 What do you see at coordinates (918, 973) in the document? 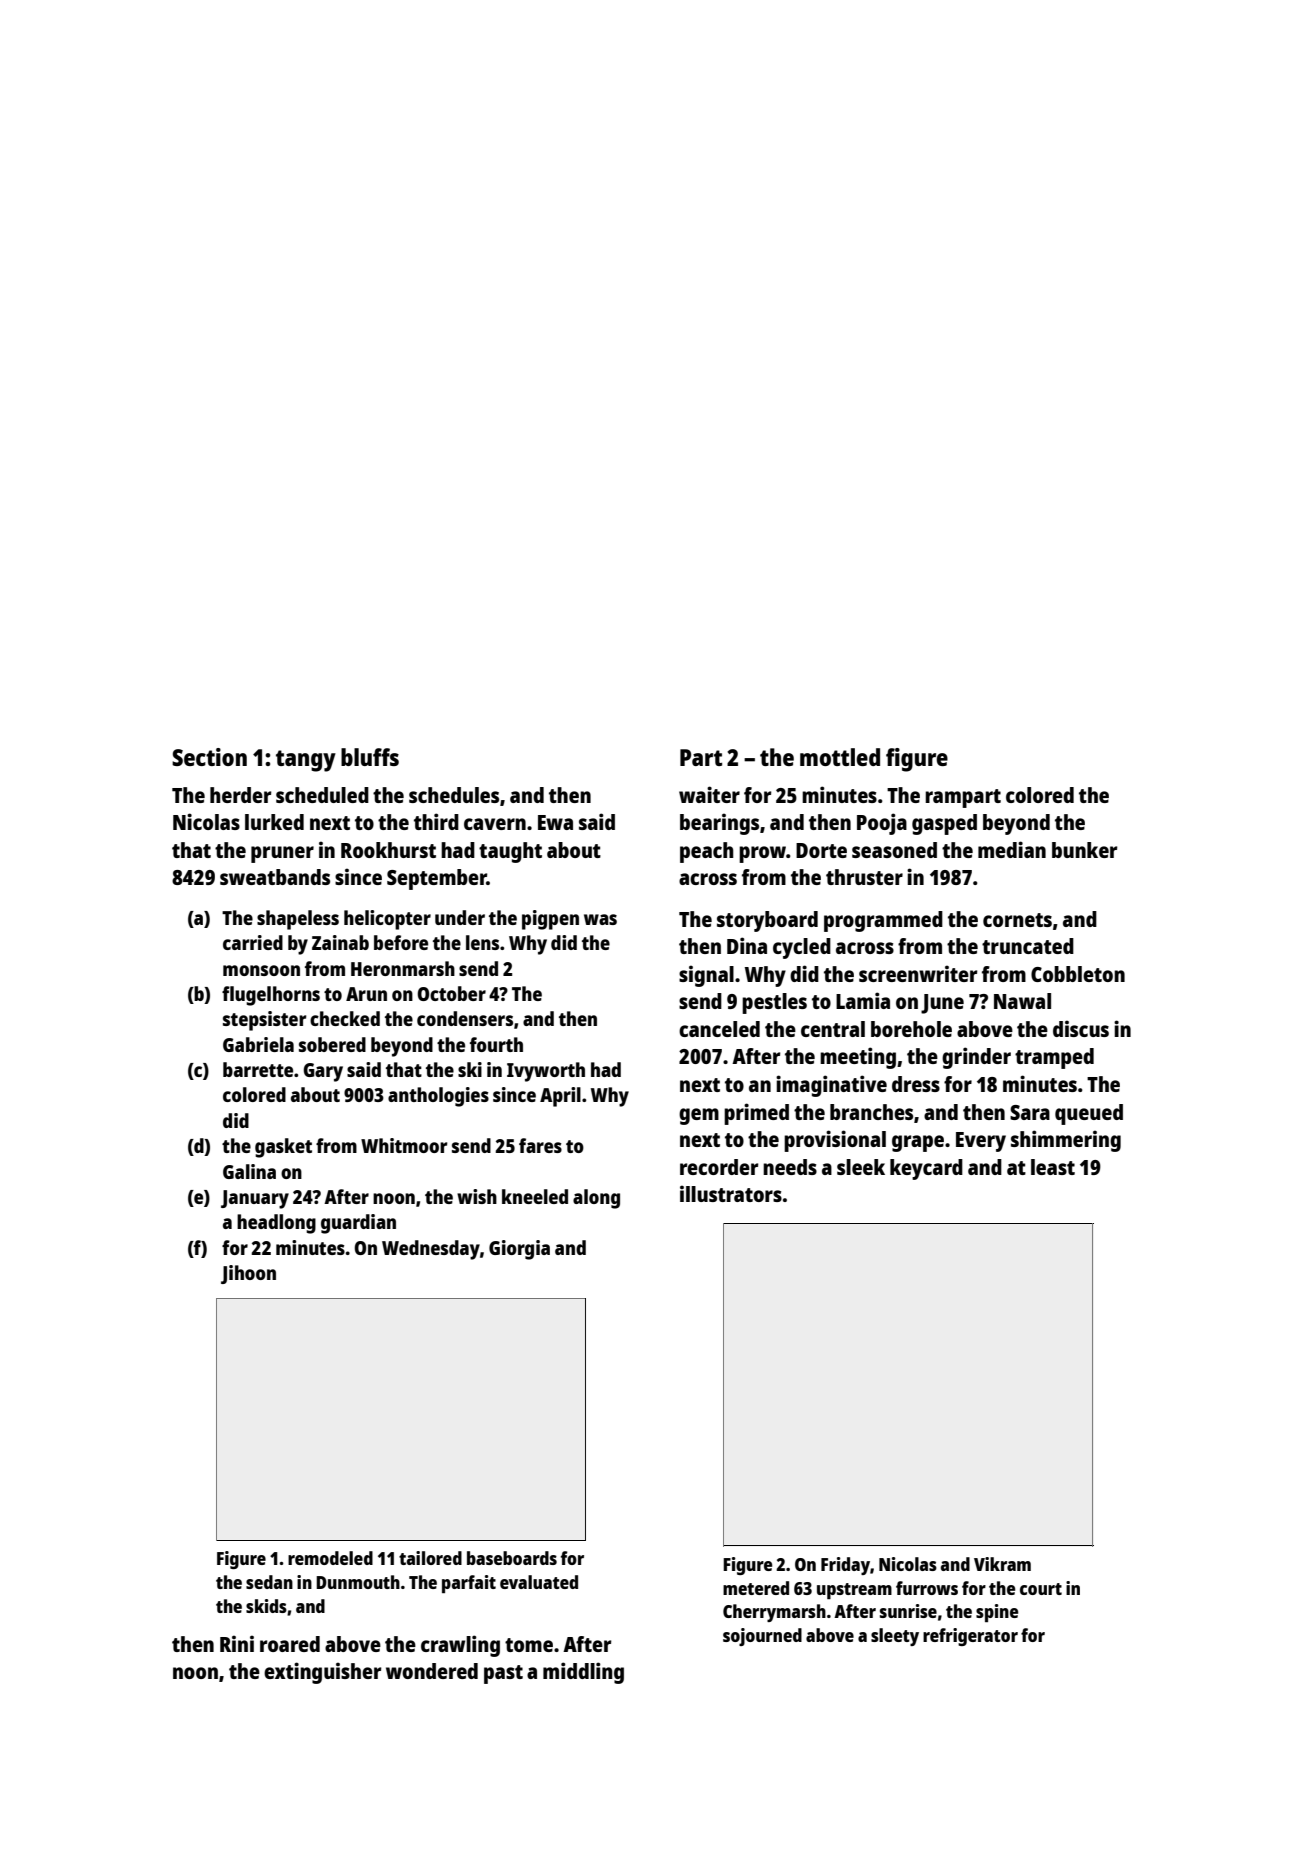
I see `screenwriter` at bounding box center [918, 973].
